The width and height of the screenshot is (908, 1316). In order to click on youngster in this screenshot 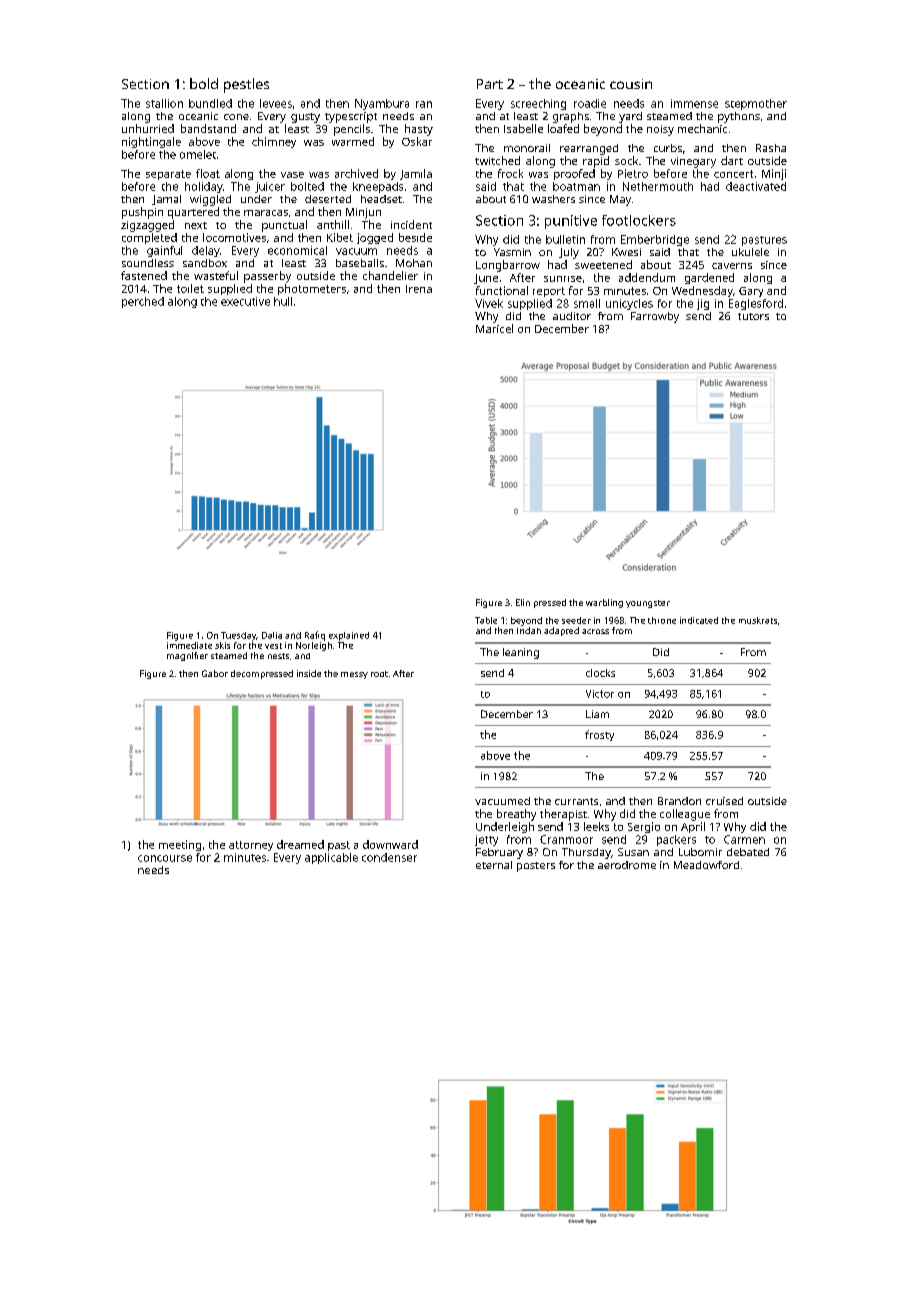, I will do `click(648, 604)`.
